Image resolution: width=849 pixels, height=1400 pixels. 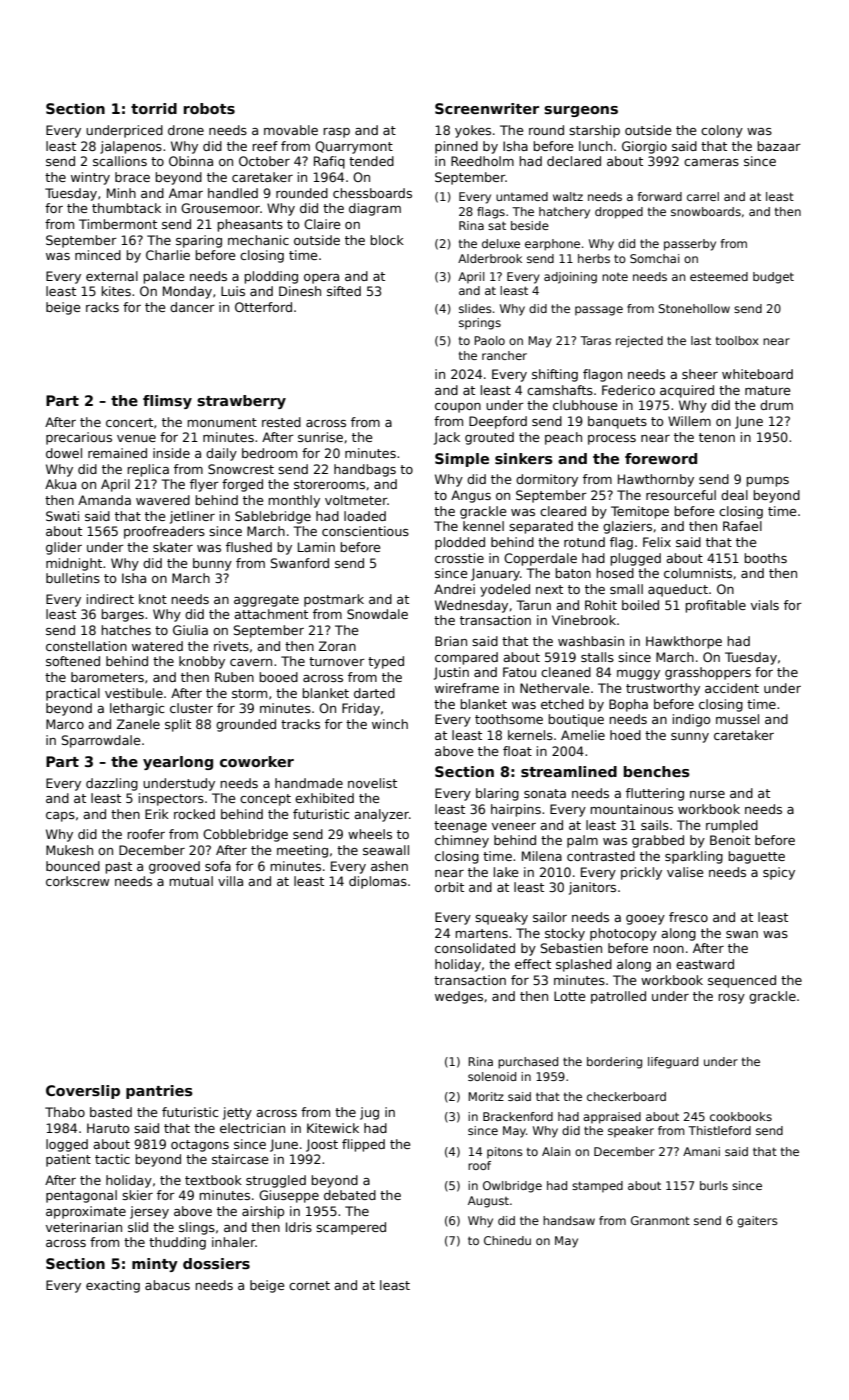 What do you see at coordinates (154, 108) in the document?
I see `torrid` at bounding box center [154, 108].
